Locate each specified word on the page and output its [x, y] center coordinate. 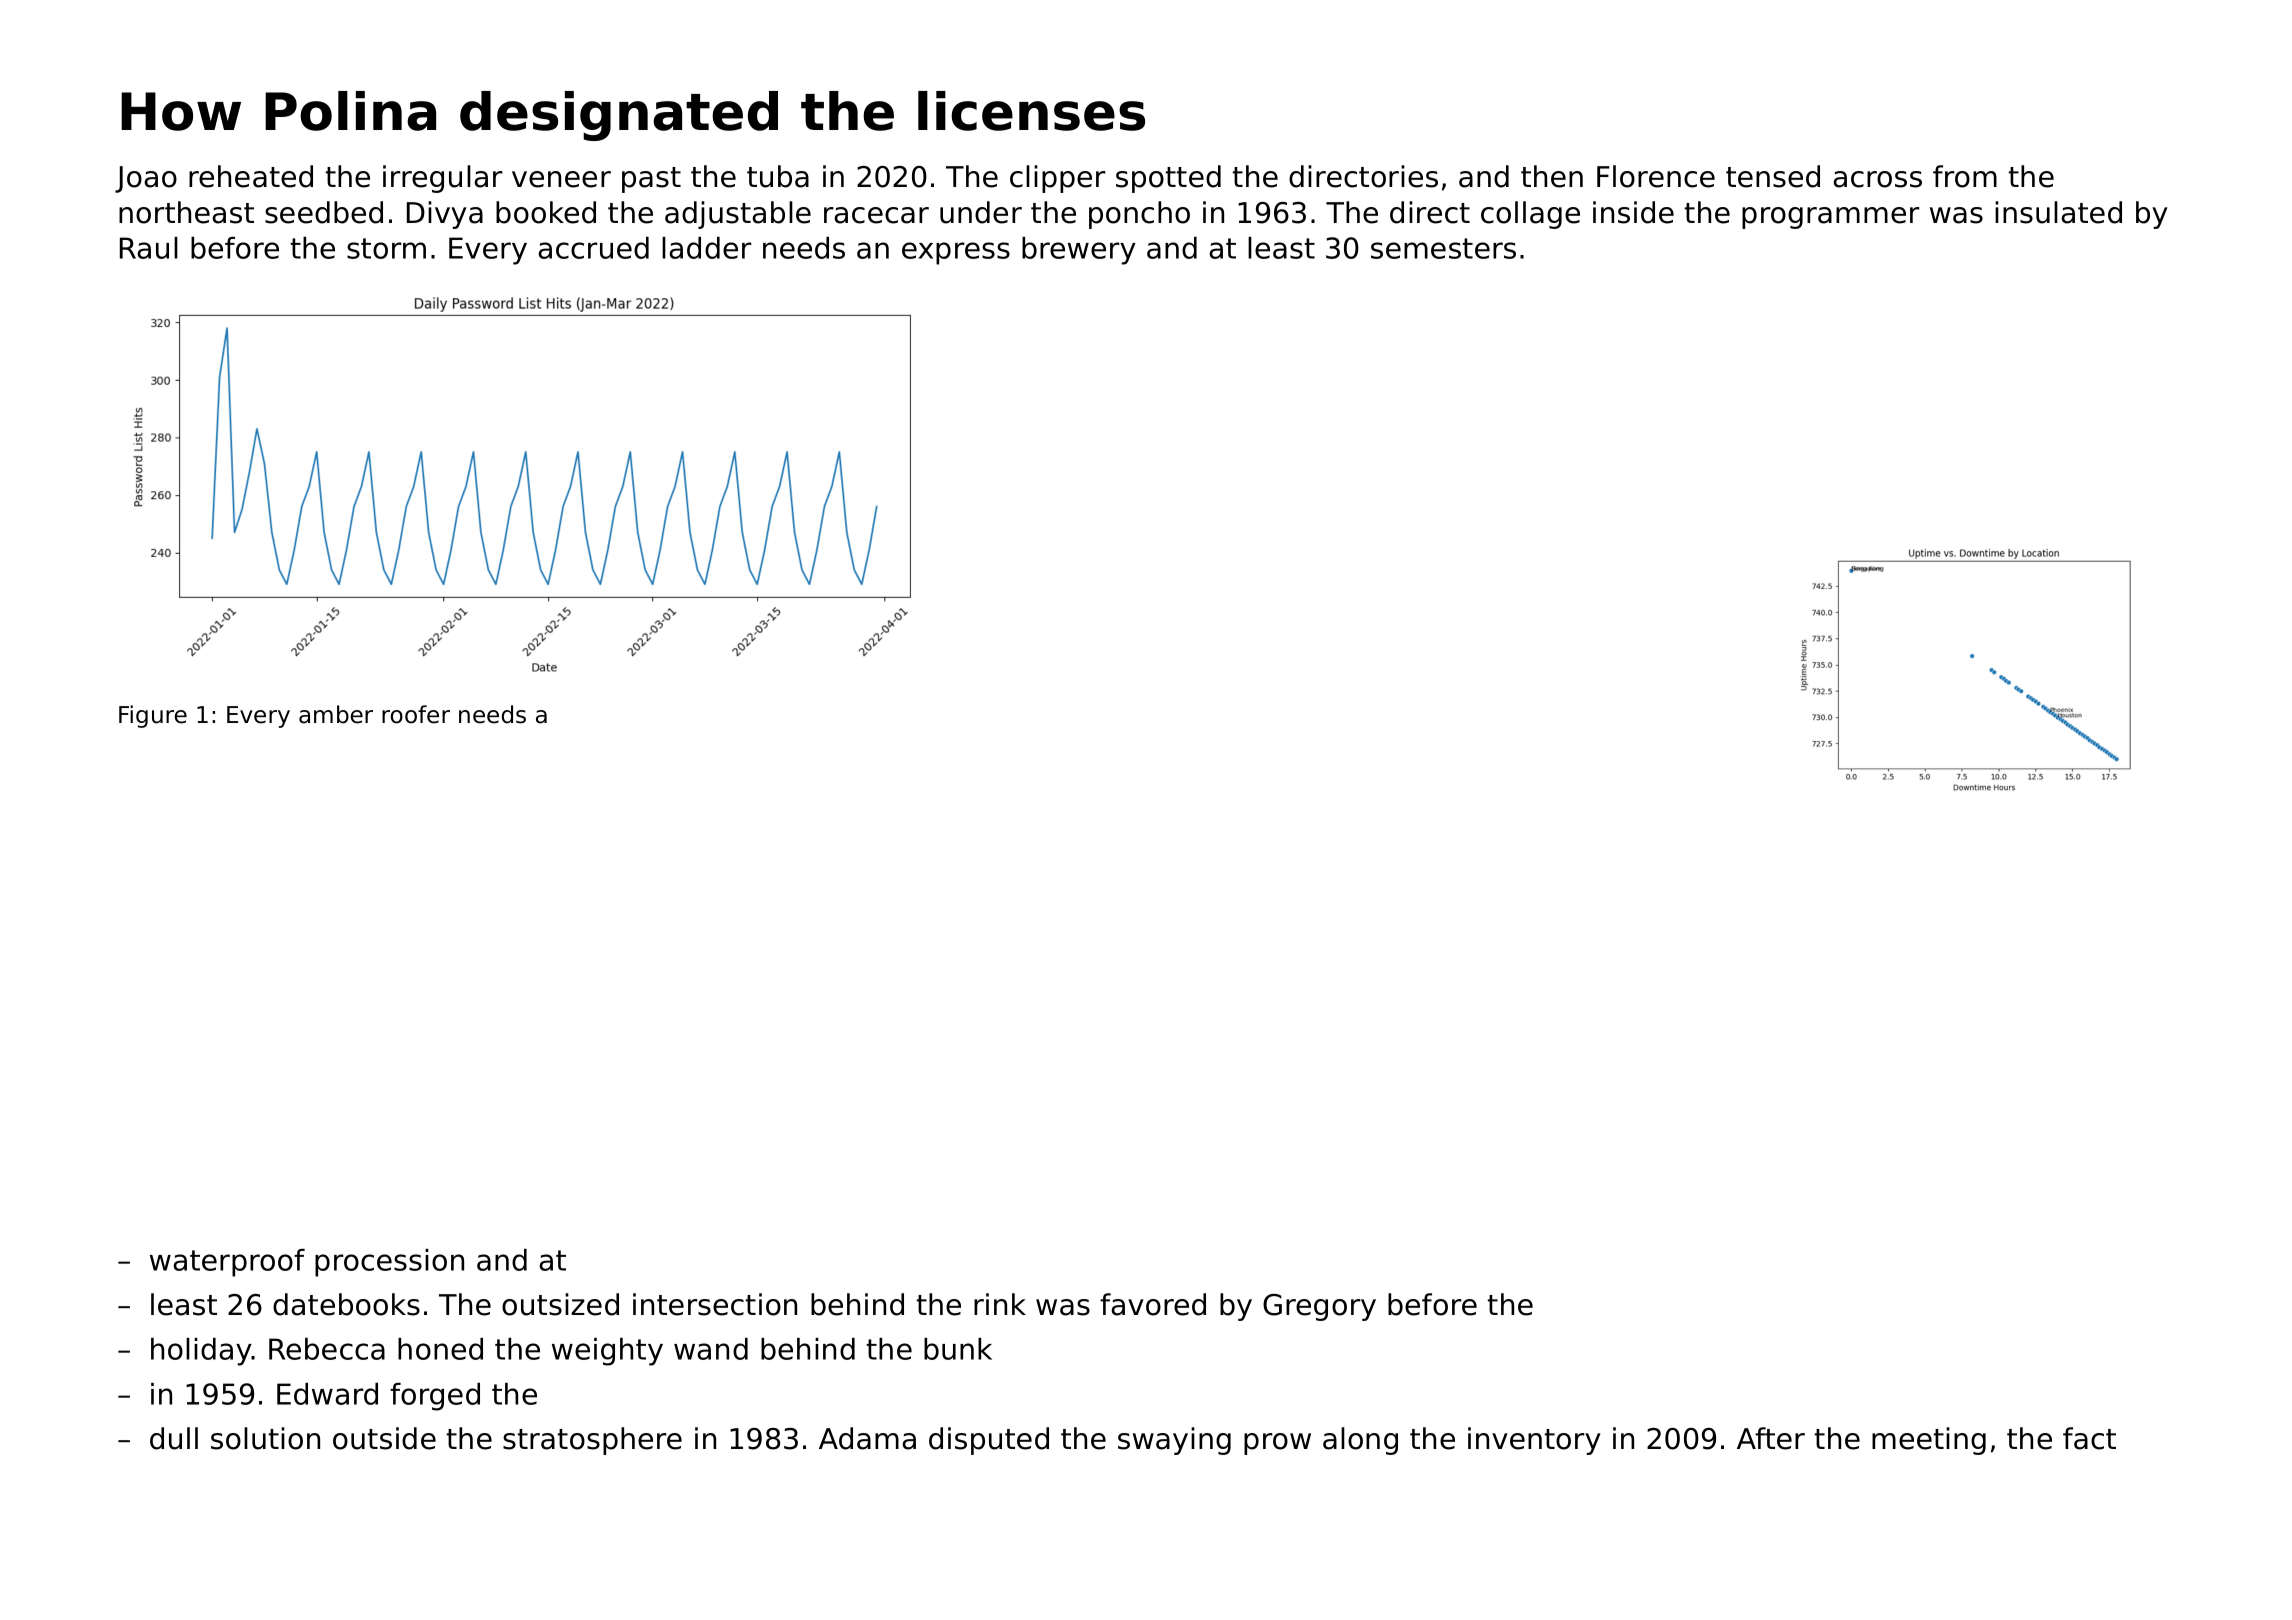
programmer [1831, 218]
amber [336, 714]
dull [174, 1438]
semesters [1443, 248]
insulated [2058, 212]
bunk [958, 1349]
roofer [416, 714]
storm [386, 248]
